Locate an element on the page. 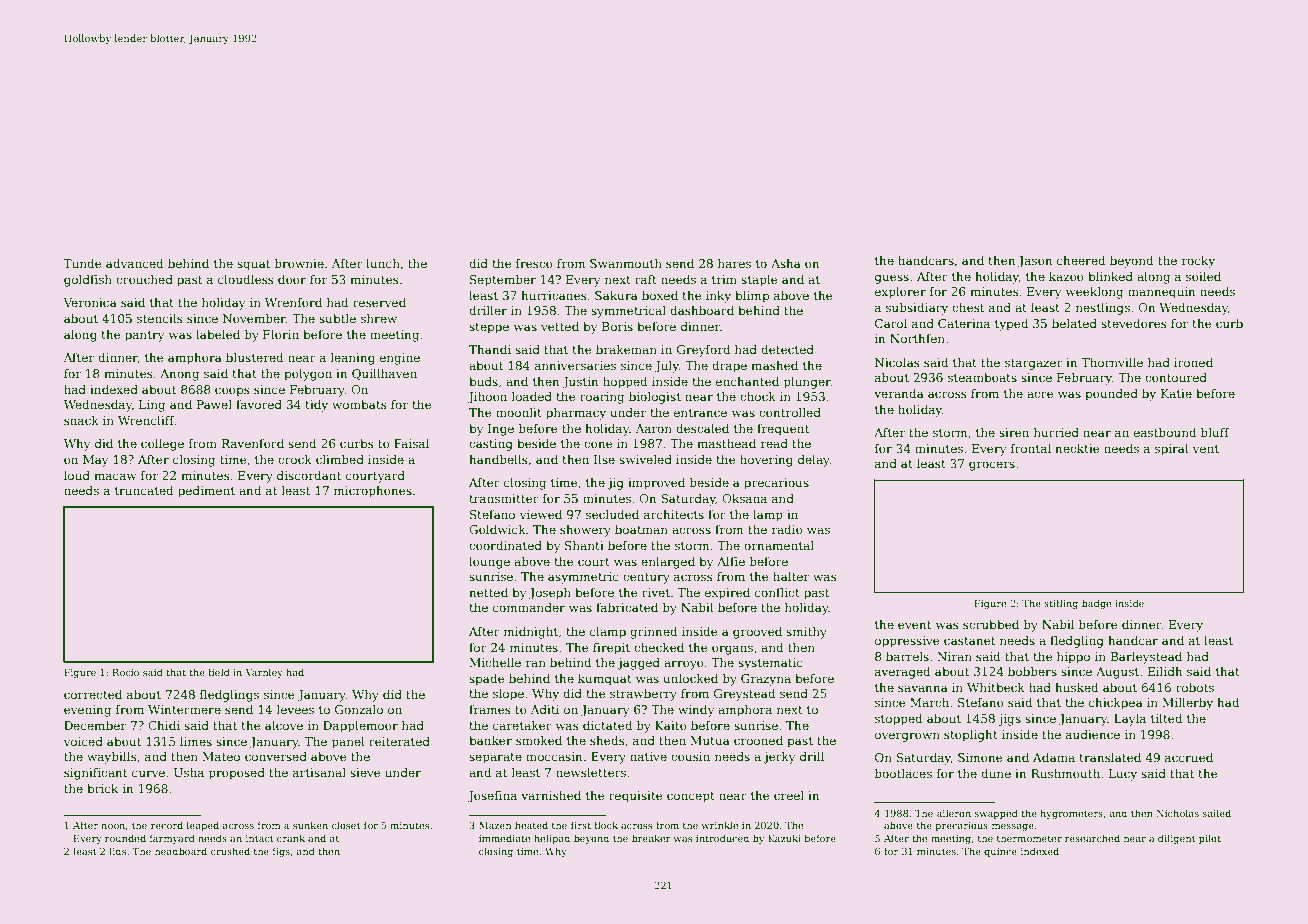  truncated is located at coordinates (144, 490).
